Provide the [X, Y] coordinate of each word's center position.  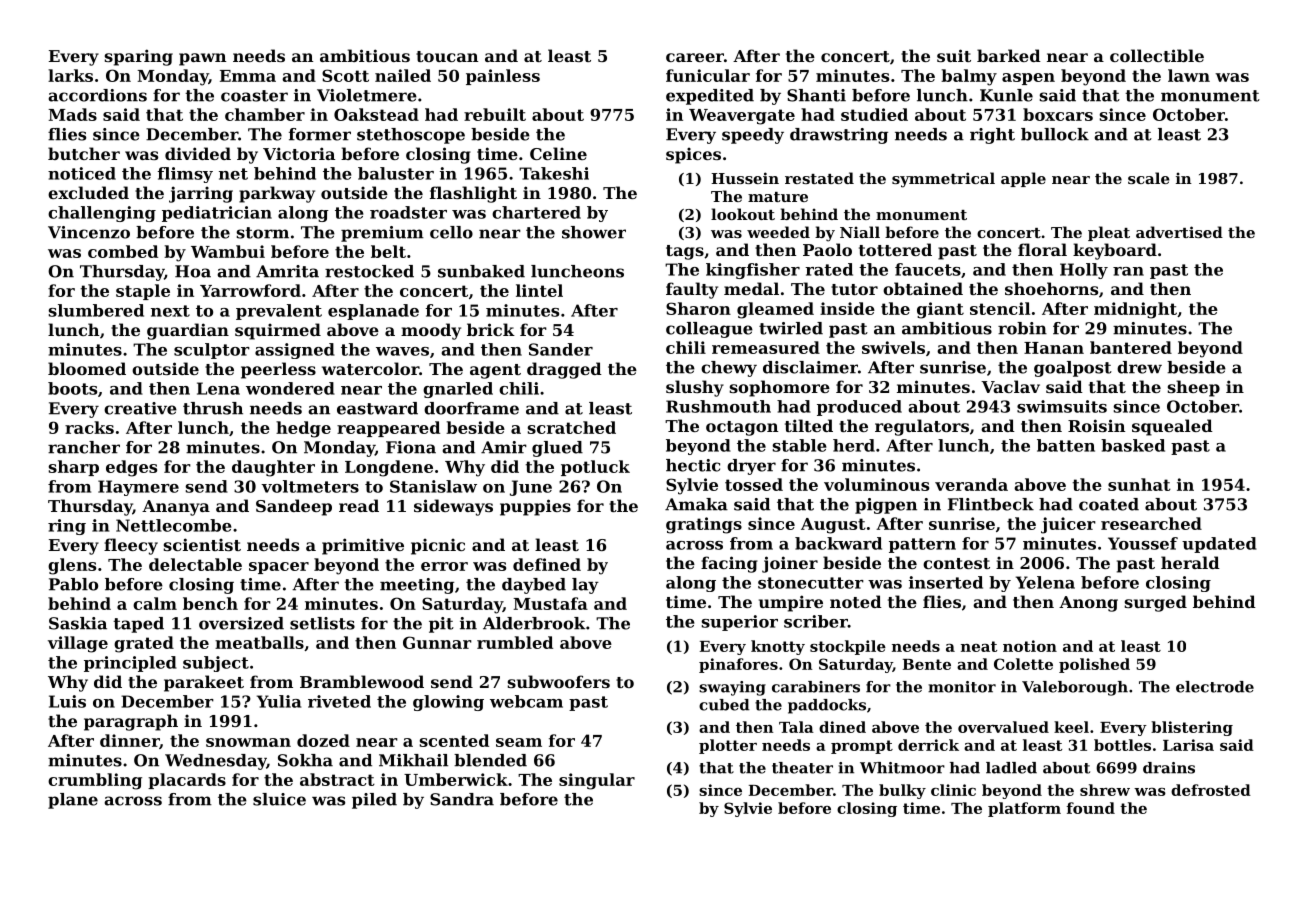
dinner [129, 740]
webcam [526, 701]
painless [503, 77]
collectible [1157, 55]
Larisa [1188, 745]
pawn [202, 59]
